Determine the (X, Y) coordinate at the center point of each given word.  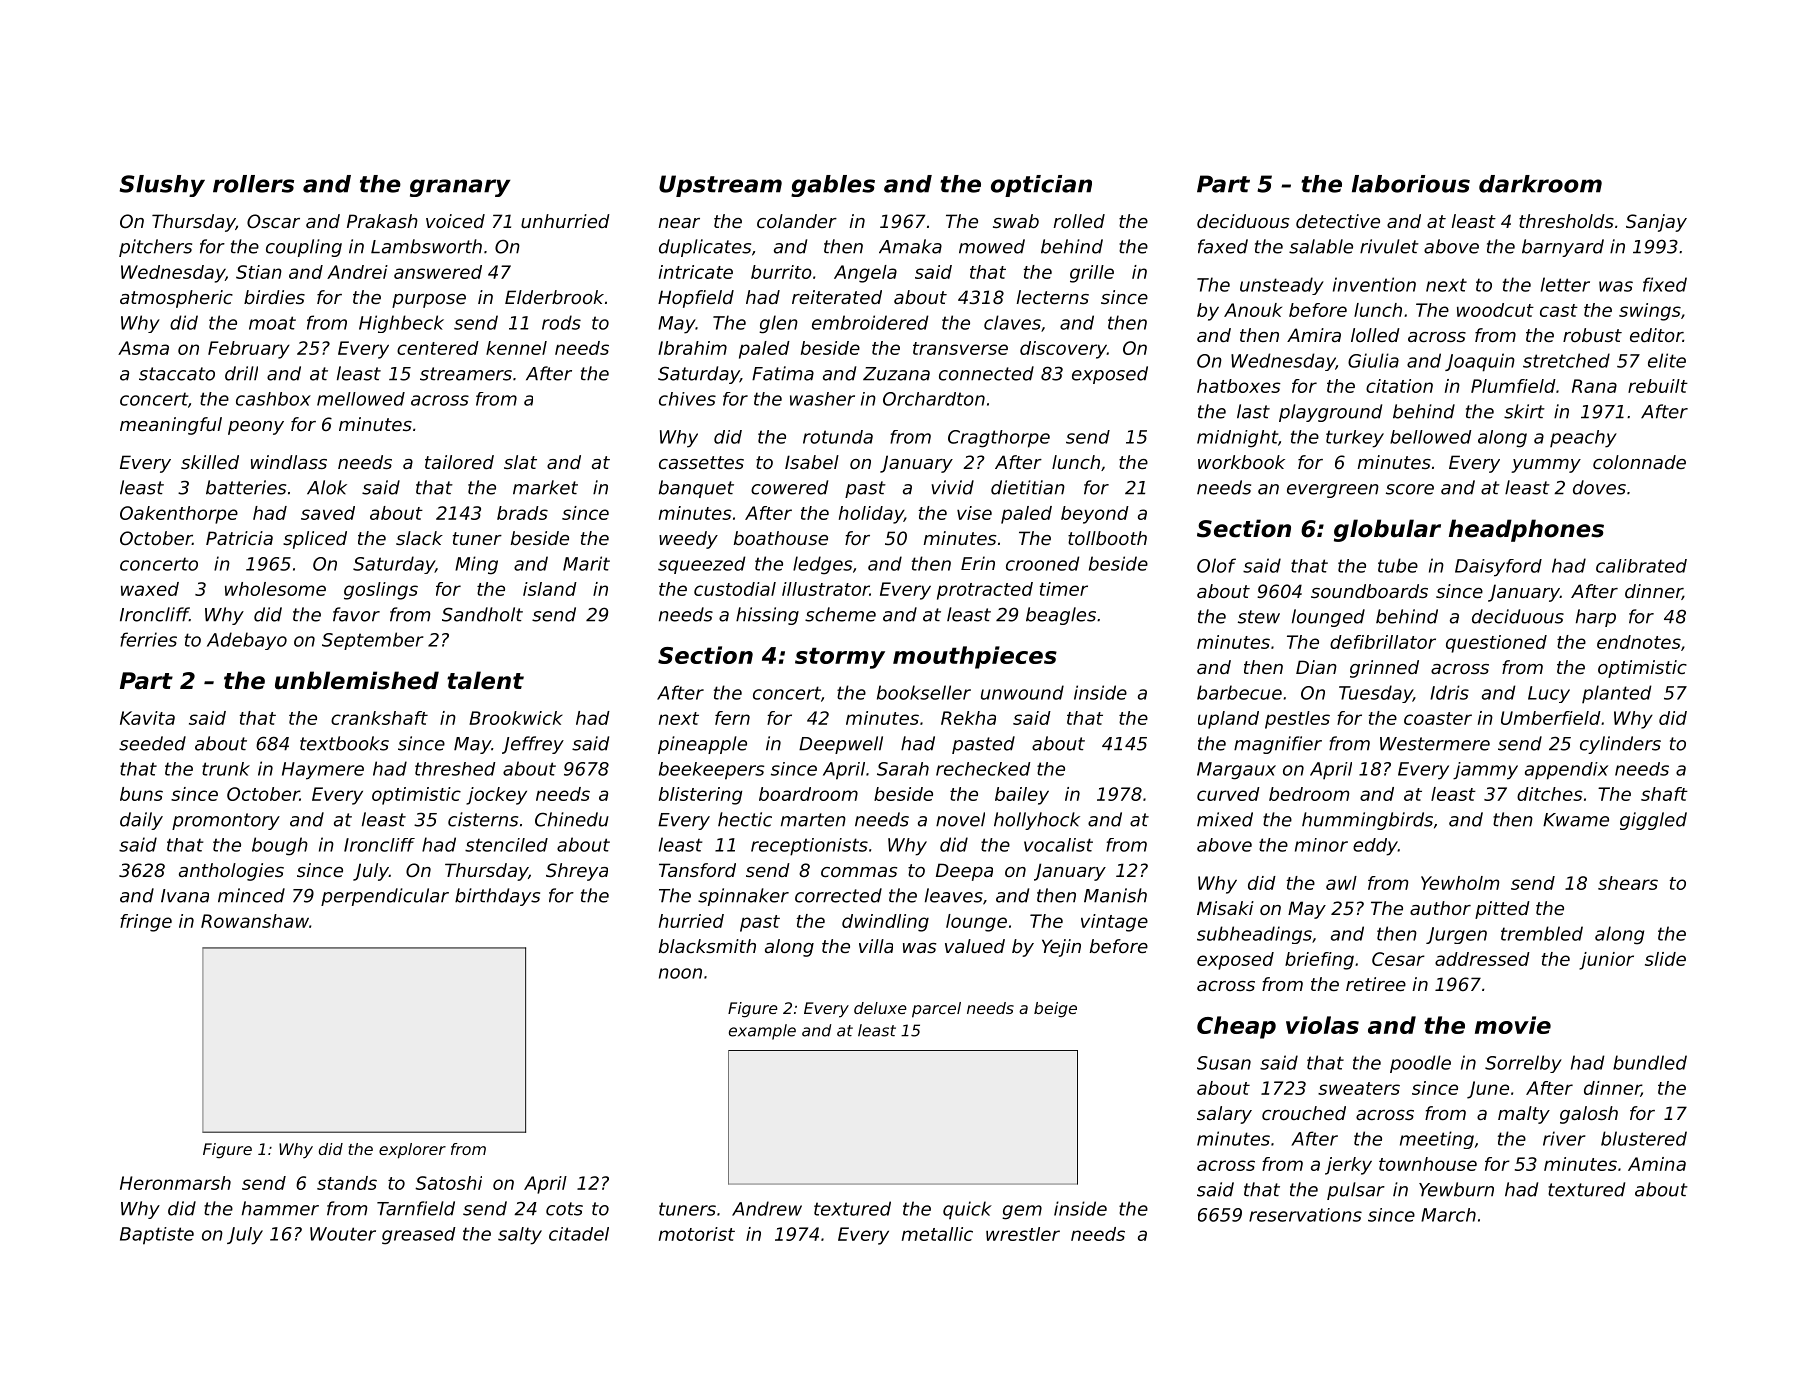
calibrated (1641, 566)
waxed (150, 589)
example (762, 1032)
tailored (459, 462)
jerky (1348, 1166)
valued (975, 946)
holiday (871, 515)
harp (1596, 618)
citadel (579, 1234)
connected (986, 373)
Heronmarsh (175, 1183)
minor (1321, 845)
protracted (985, 591)
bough (280, 846)
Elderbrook (554, 297)
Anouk (1253, 310)
